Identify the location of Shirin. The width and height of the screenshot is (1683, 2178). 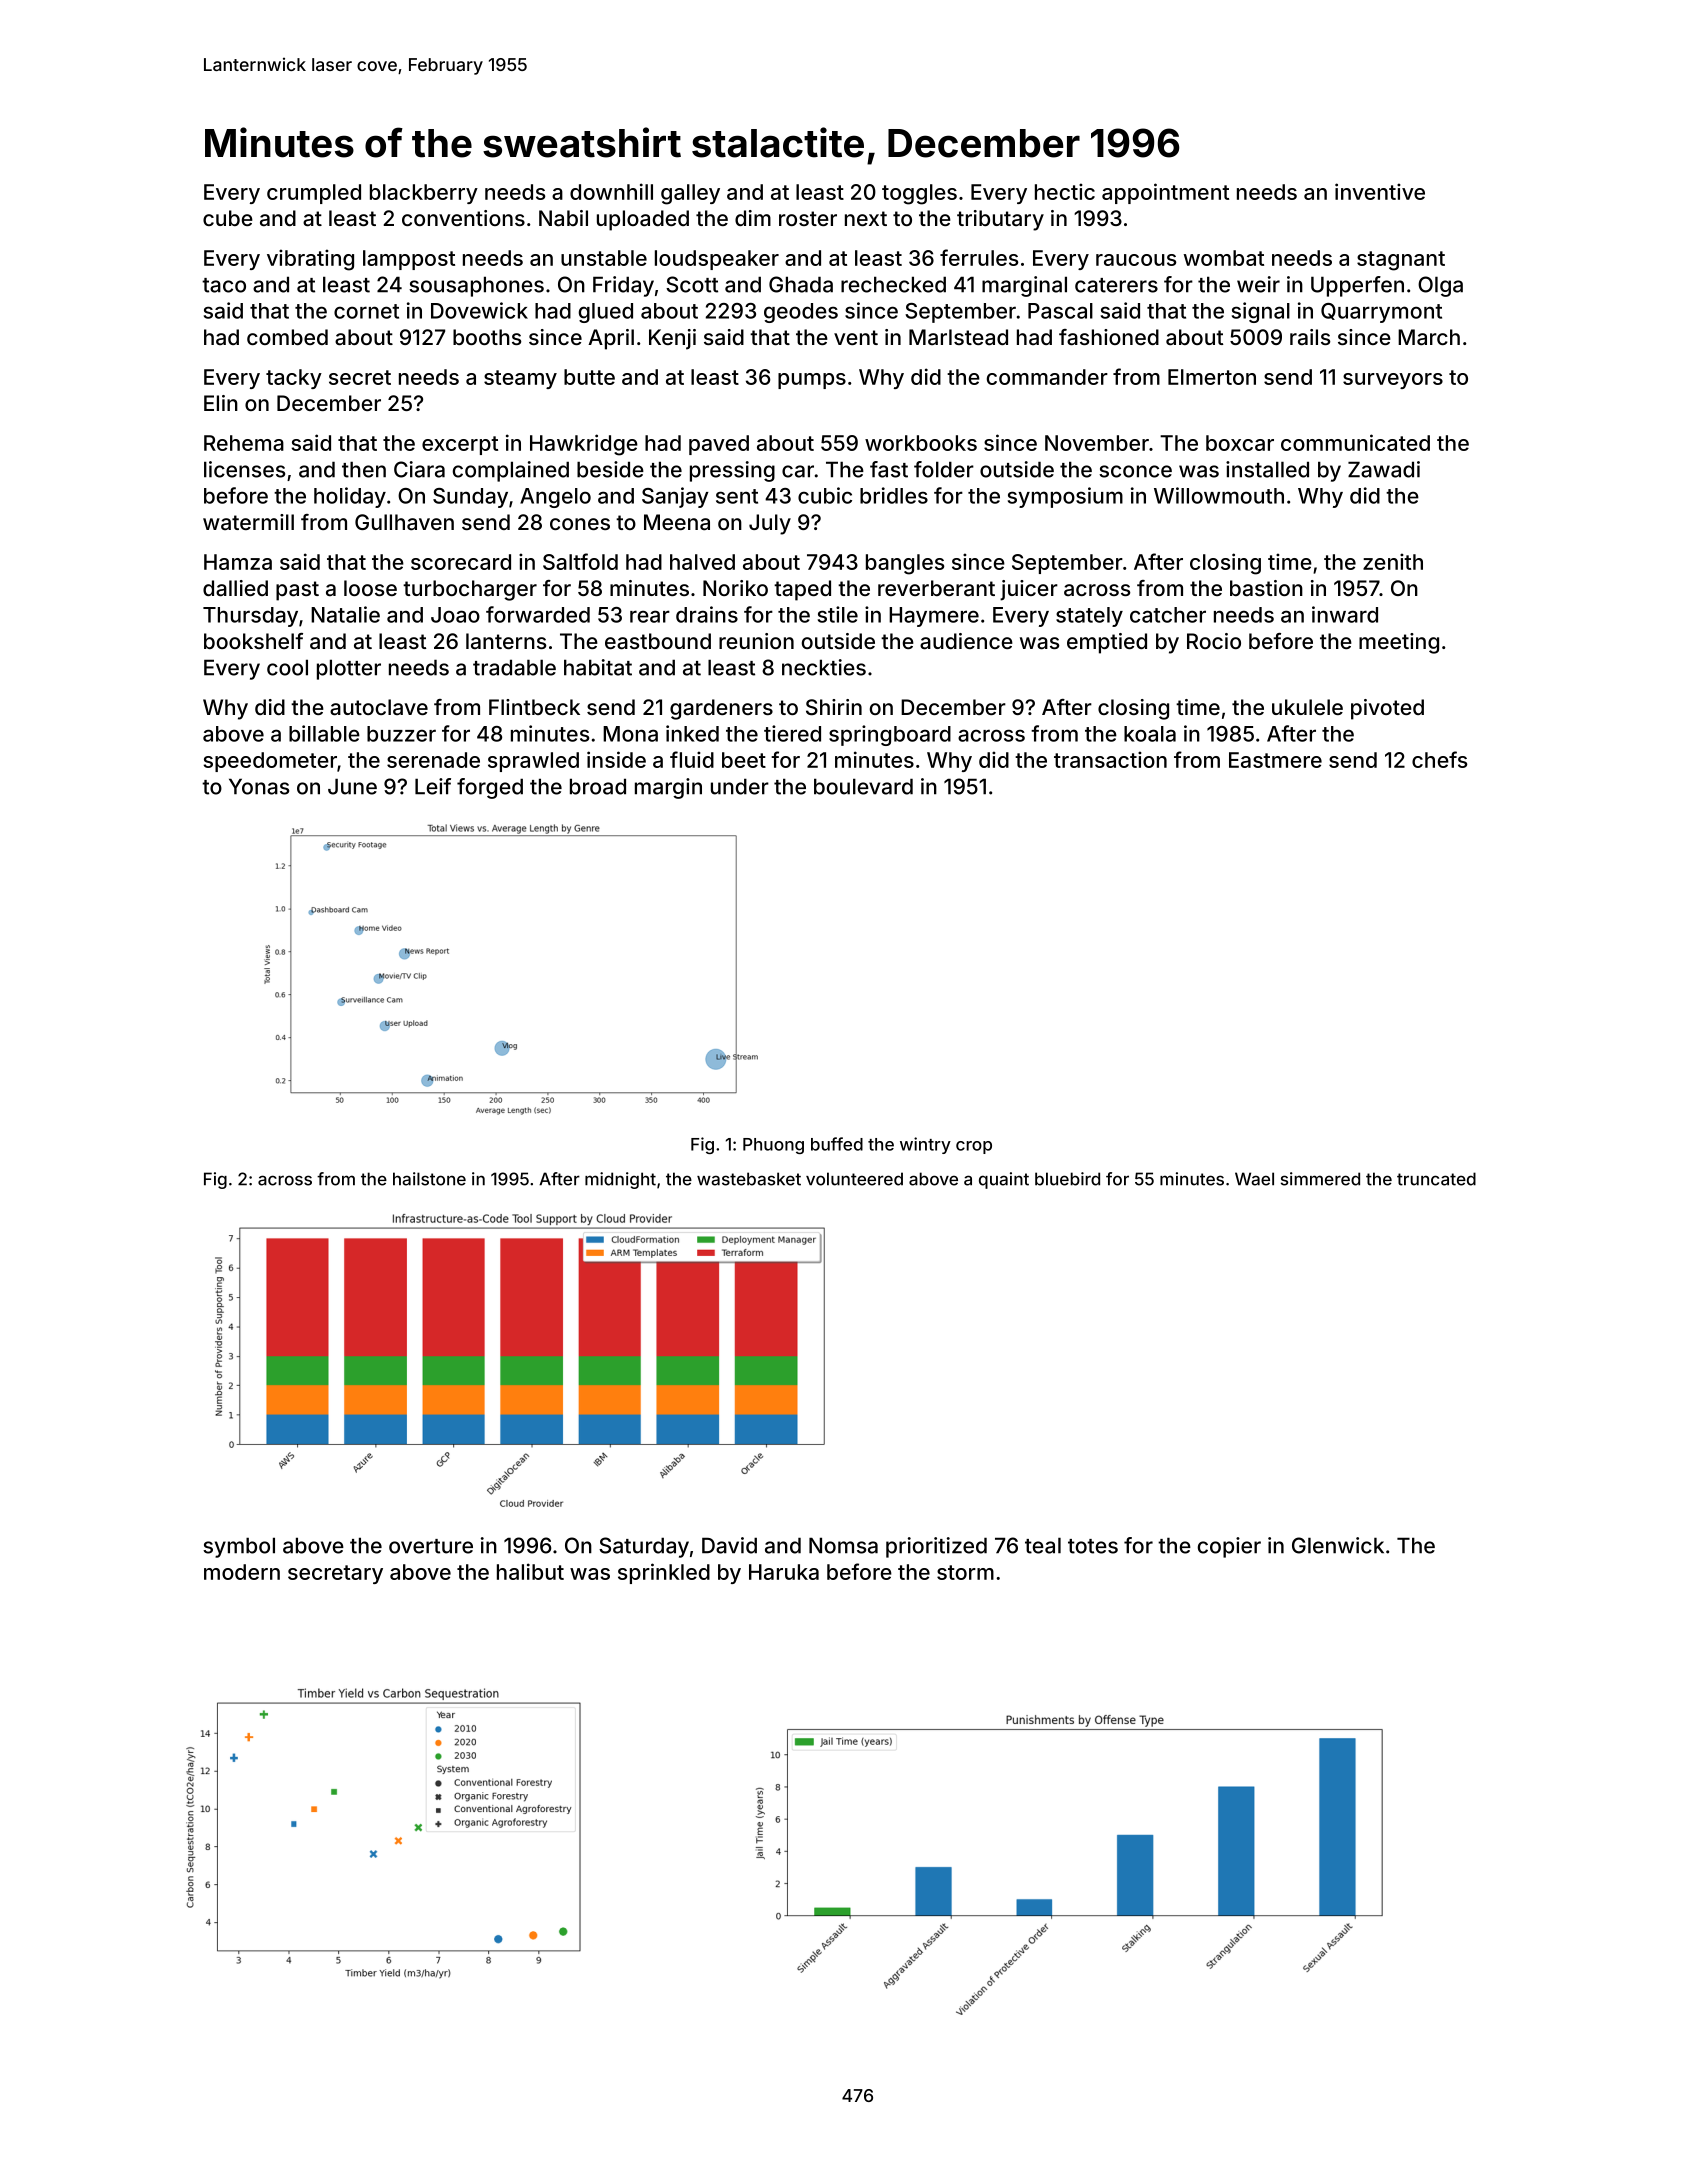
(834, 707).
